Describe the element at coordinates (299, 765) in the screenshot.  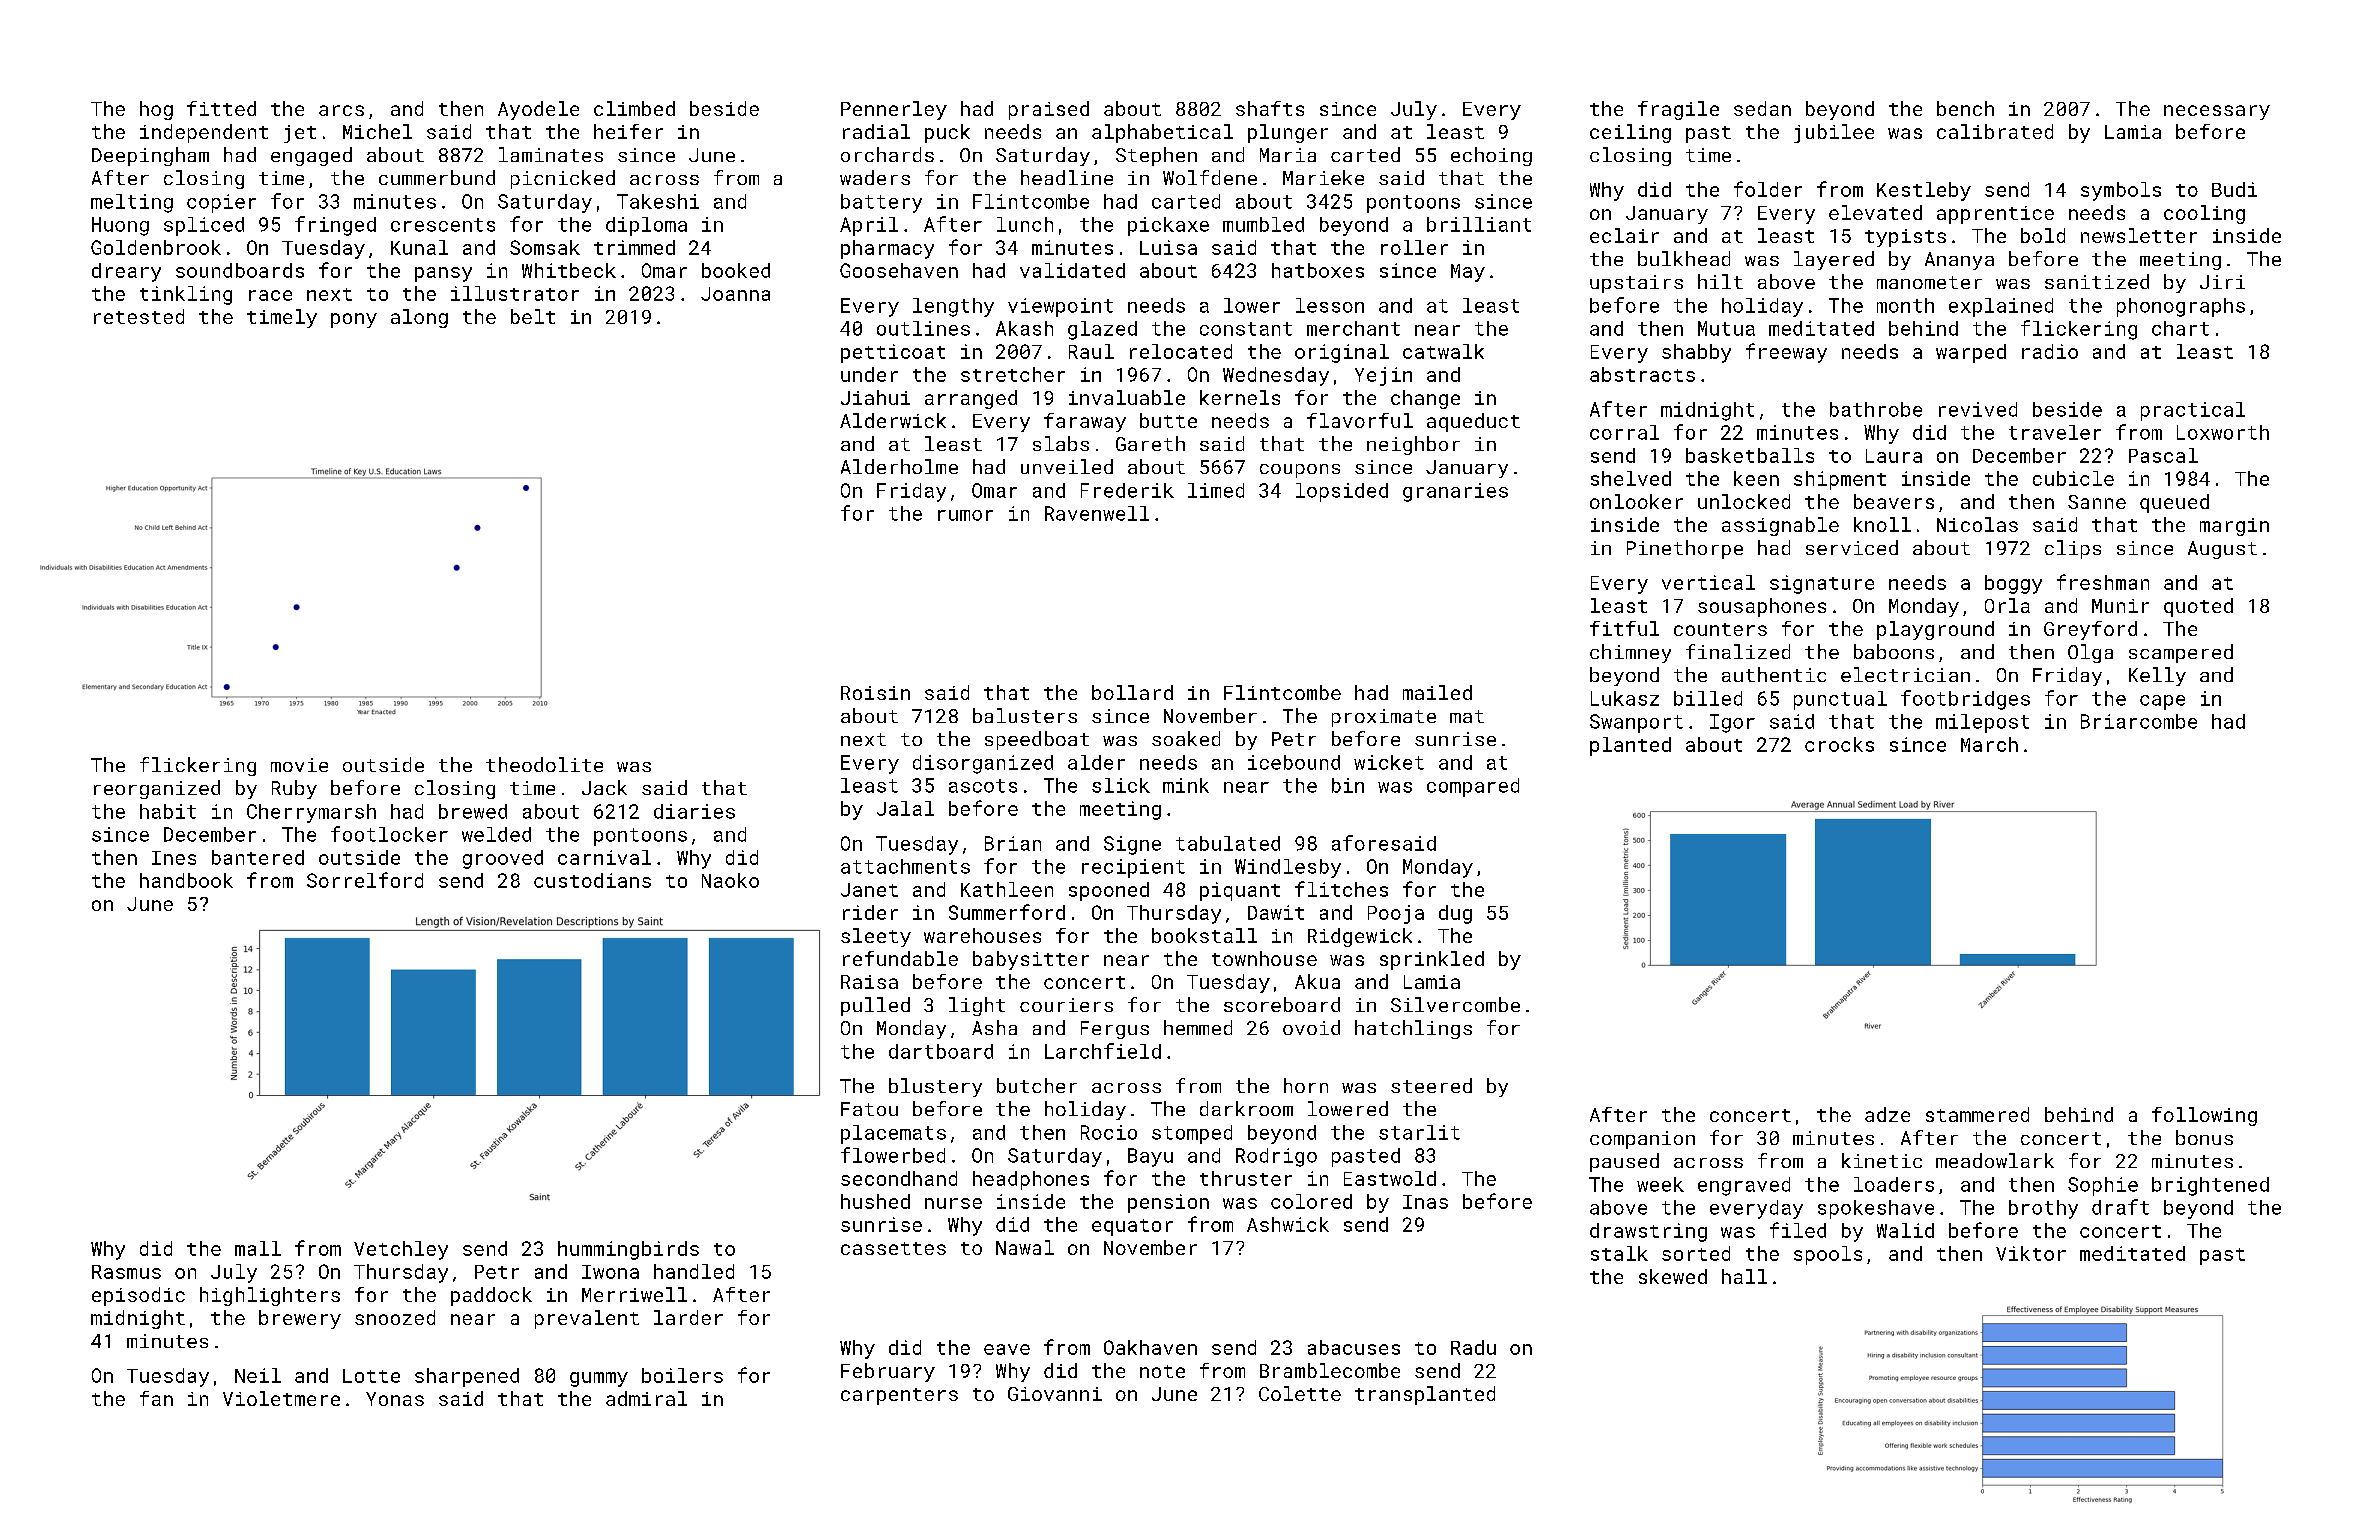
I see `movie` at that location.
